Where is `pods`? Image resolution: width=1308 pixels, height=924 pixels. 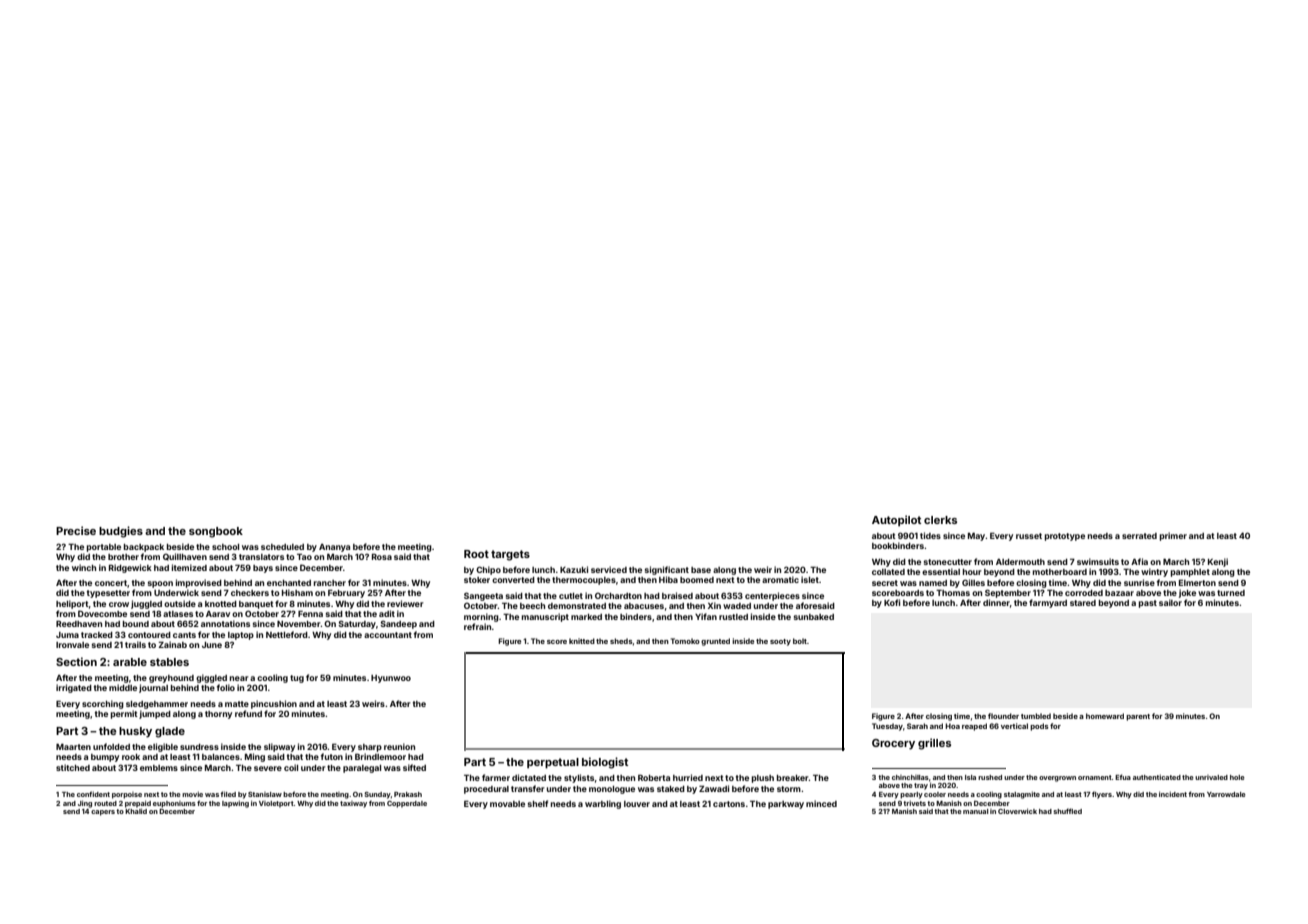 pods is located at coordinates (1039, 727).
